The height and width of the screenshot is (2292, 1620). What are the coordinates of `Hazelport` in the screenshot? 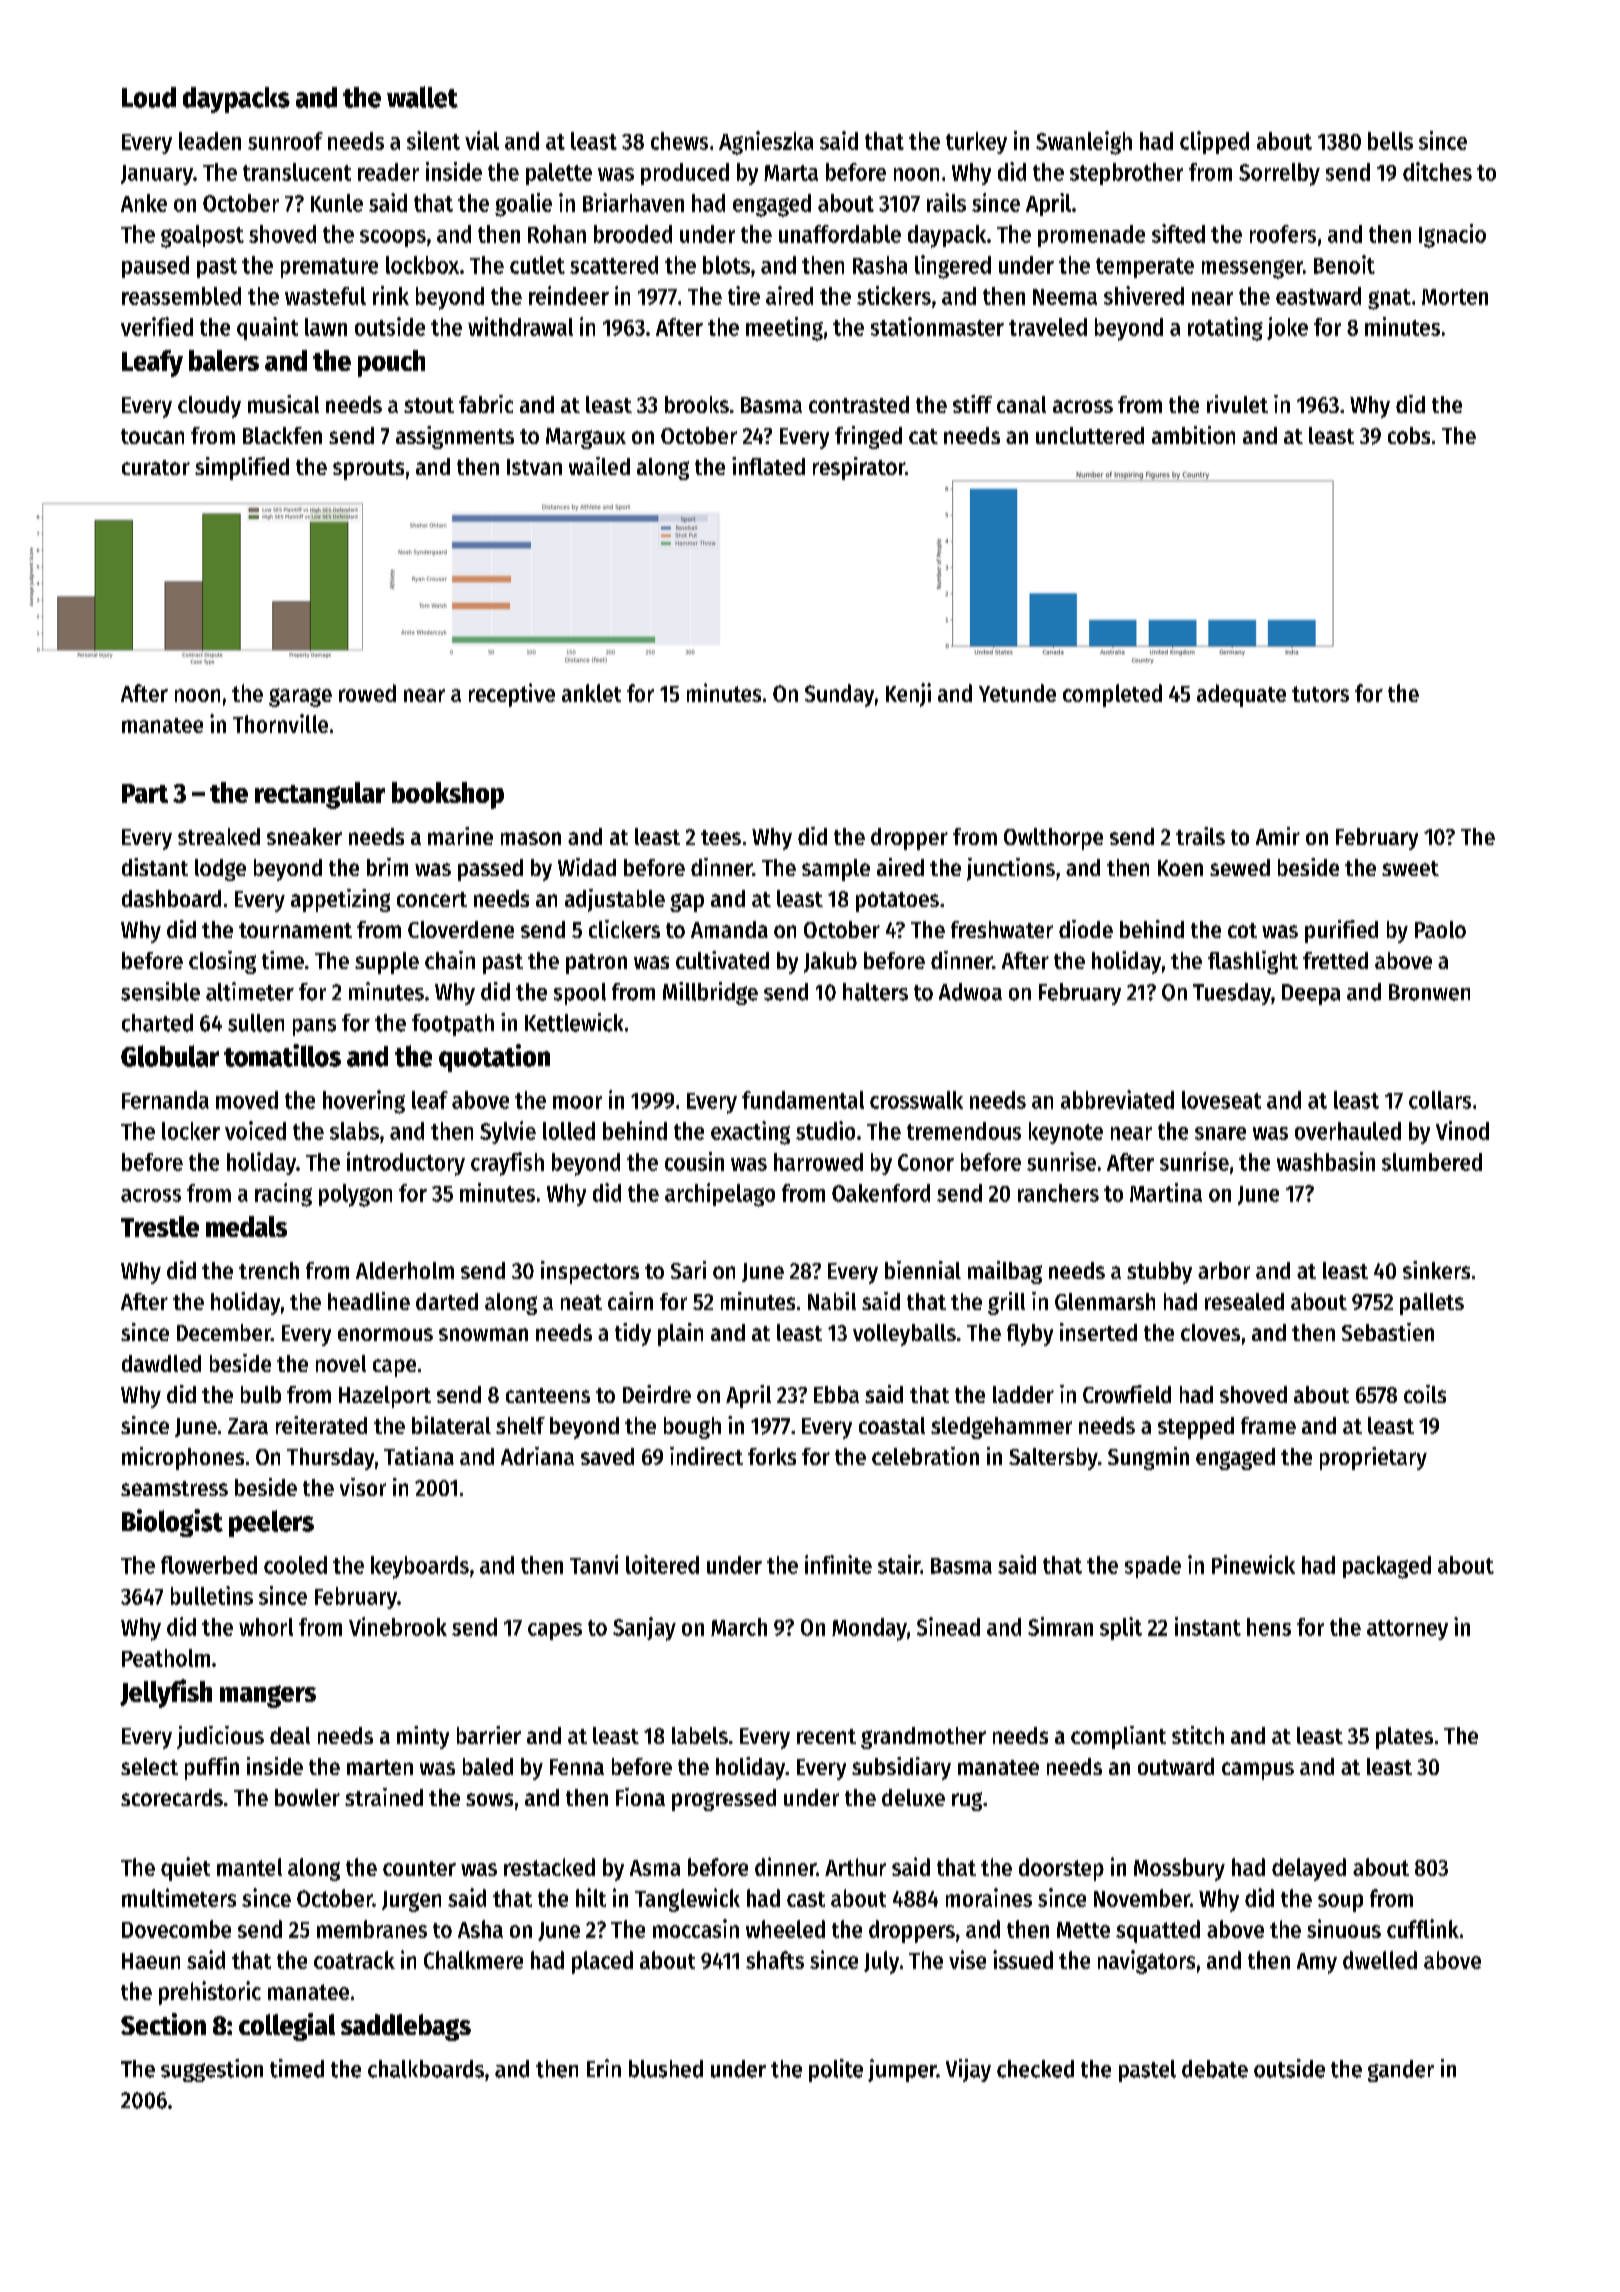 It's located at (385, 1397).
